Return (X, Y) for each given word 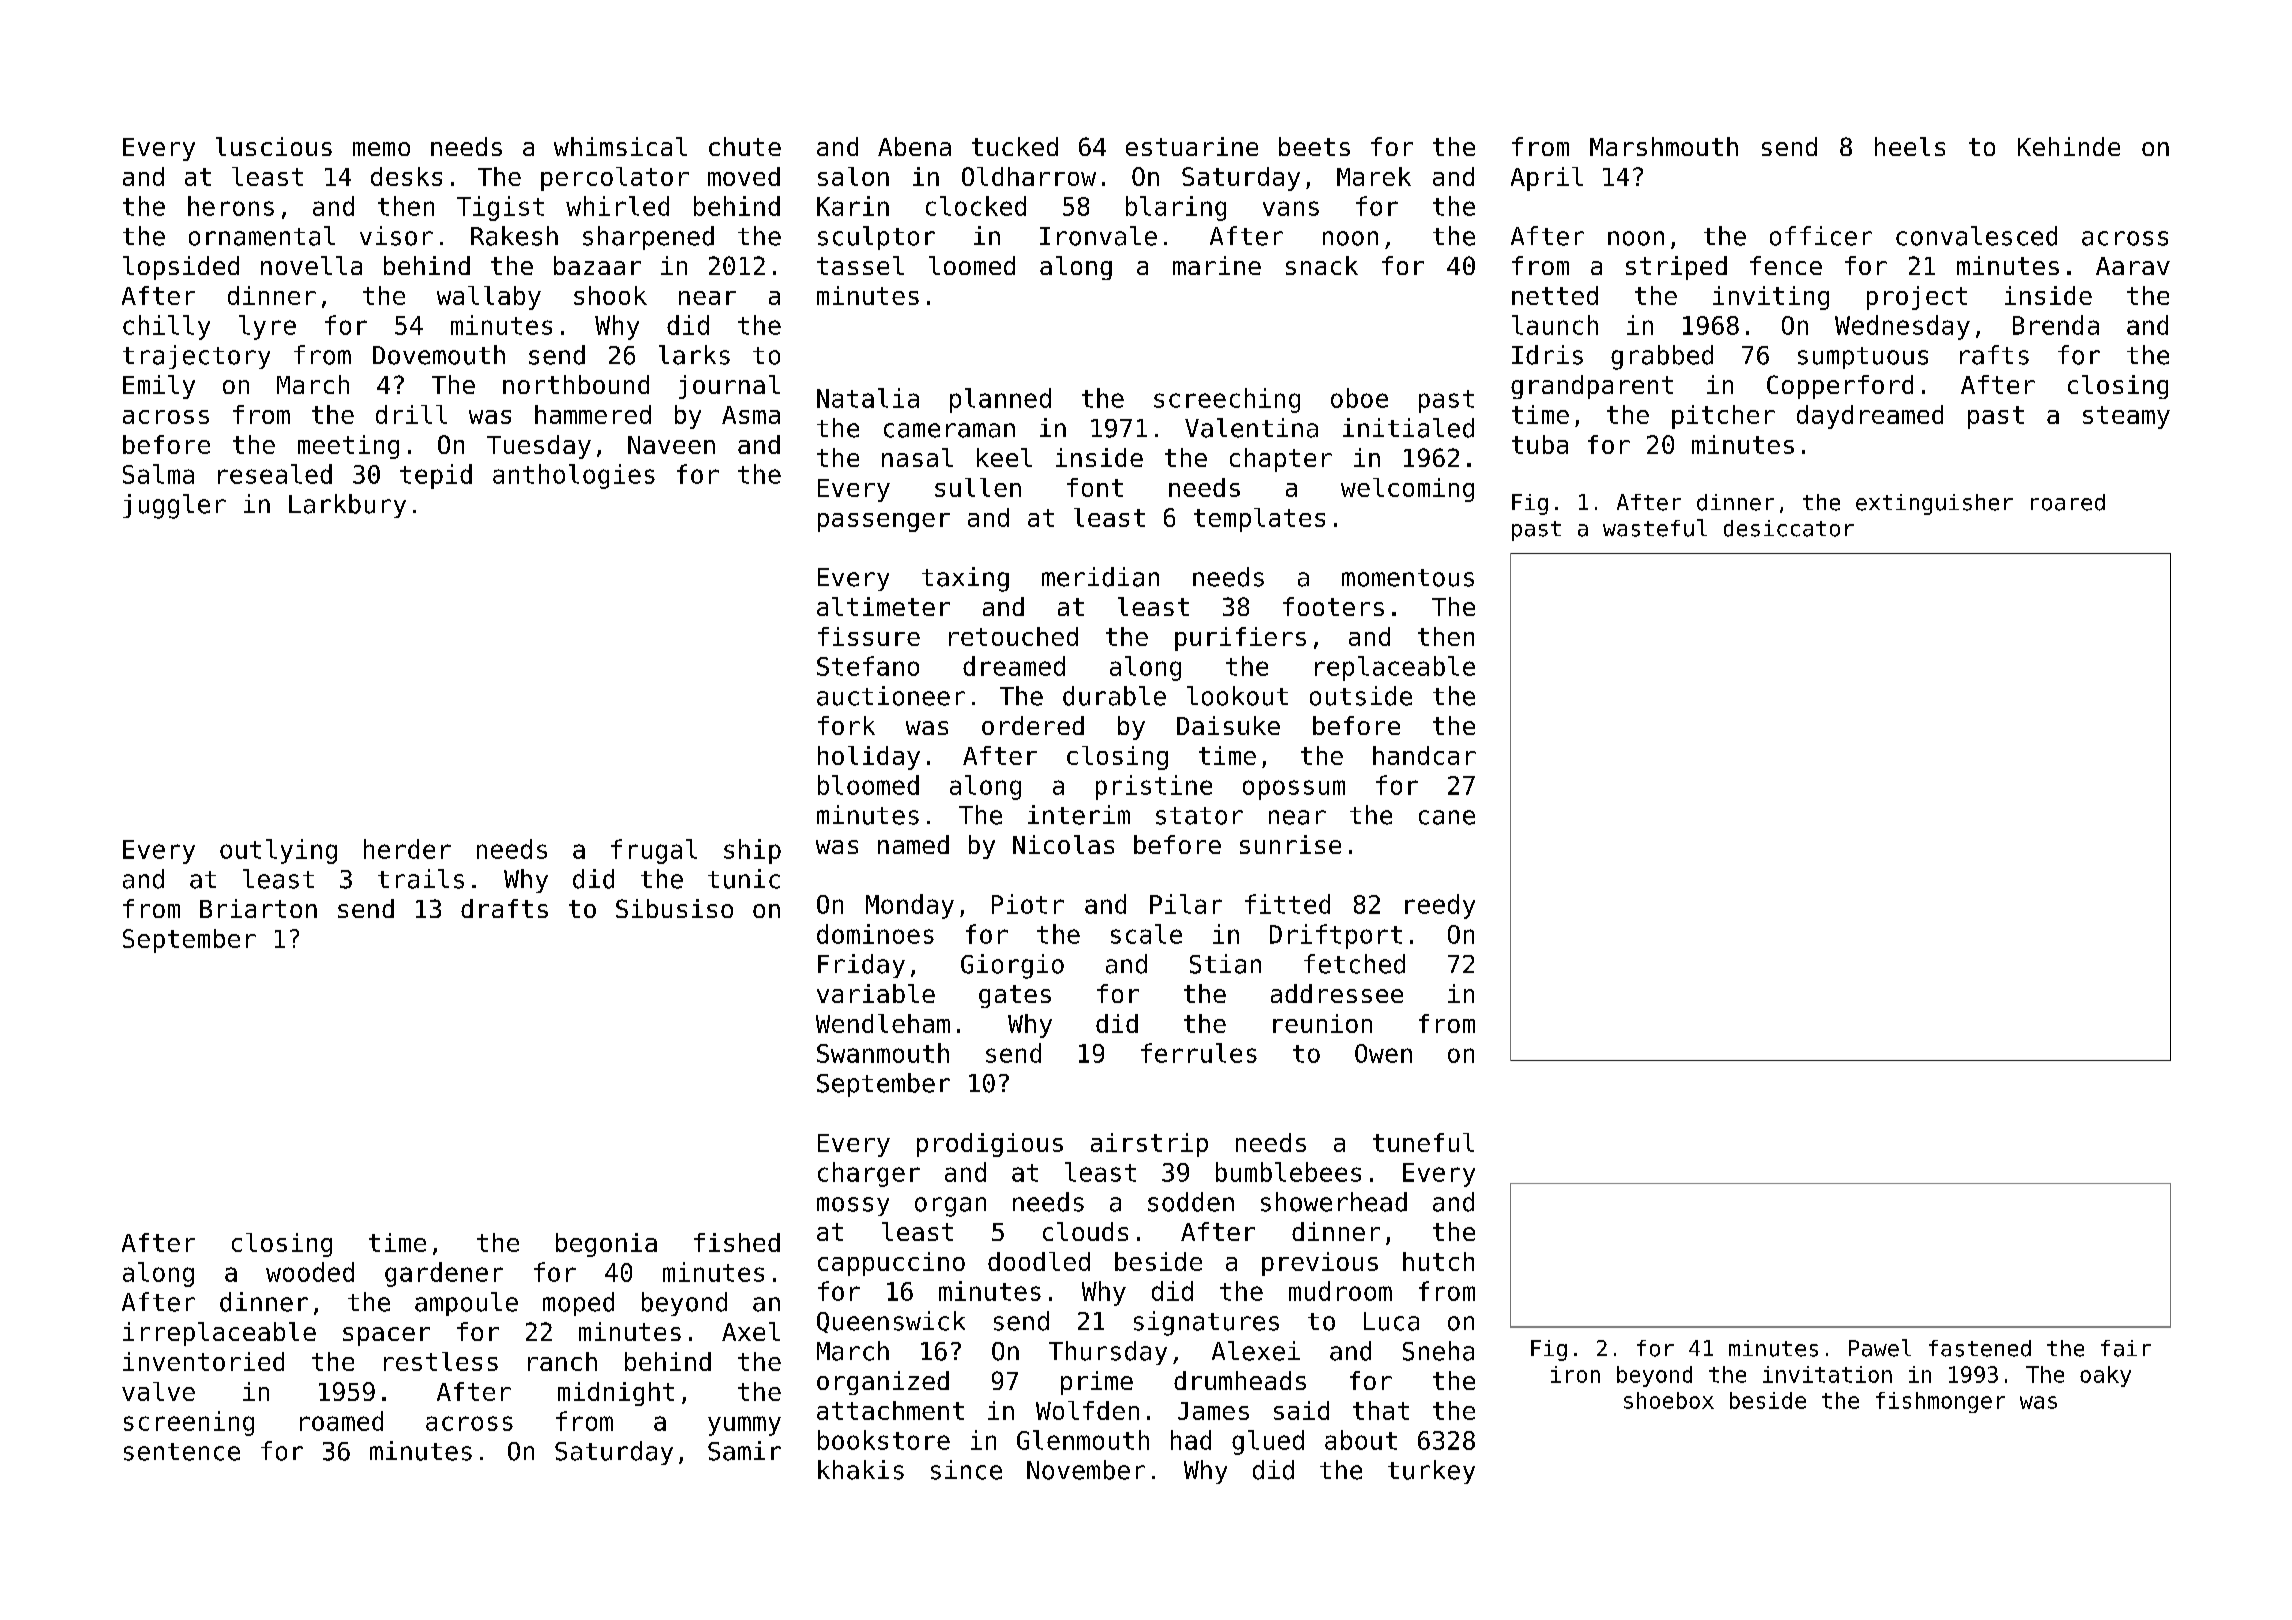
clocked (976, 206)
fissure (869, 636)
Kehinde (2069, 146)
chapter (1281, 460)
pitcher (1723, 417)
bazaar (597, 265)
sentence (182, 1452)
